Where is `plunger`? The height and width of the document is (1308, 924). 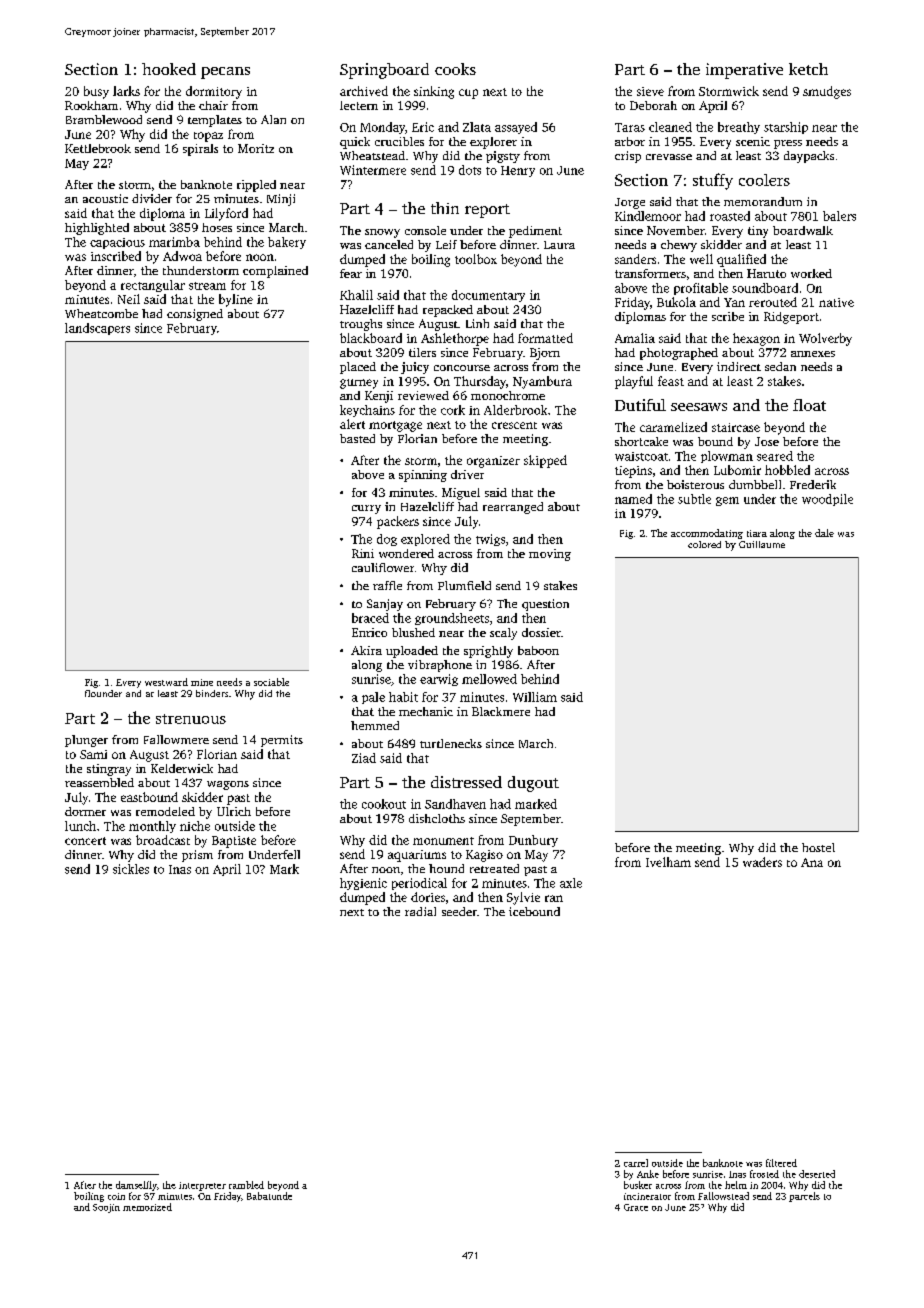 plunger is located at coordinates (86, 741).
